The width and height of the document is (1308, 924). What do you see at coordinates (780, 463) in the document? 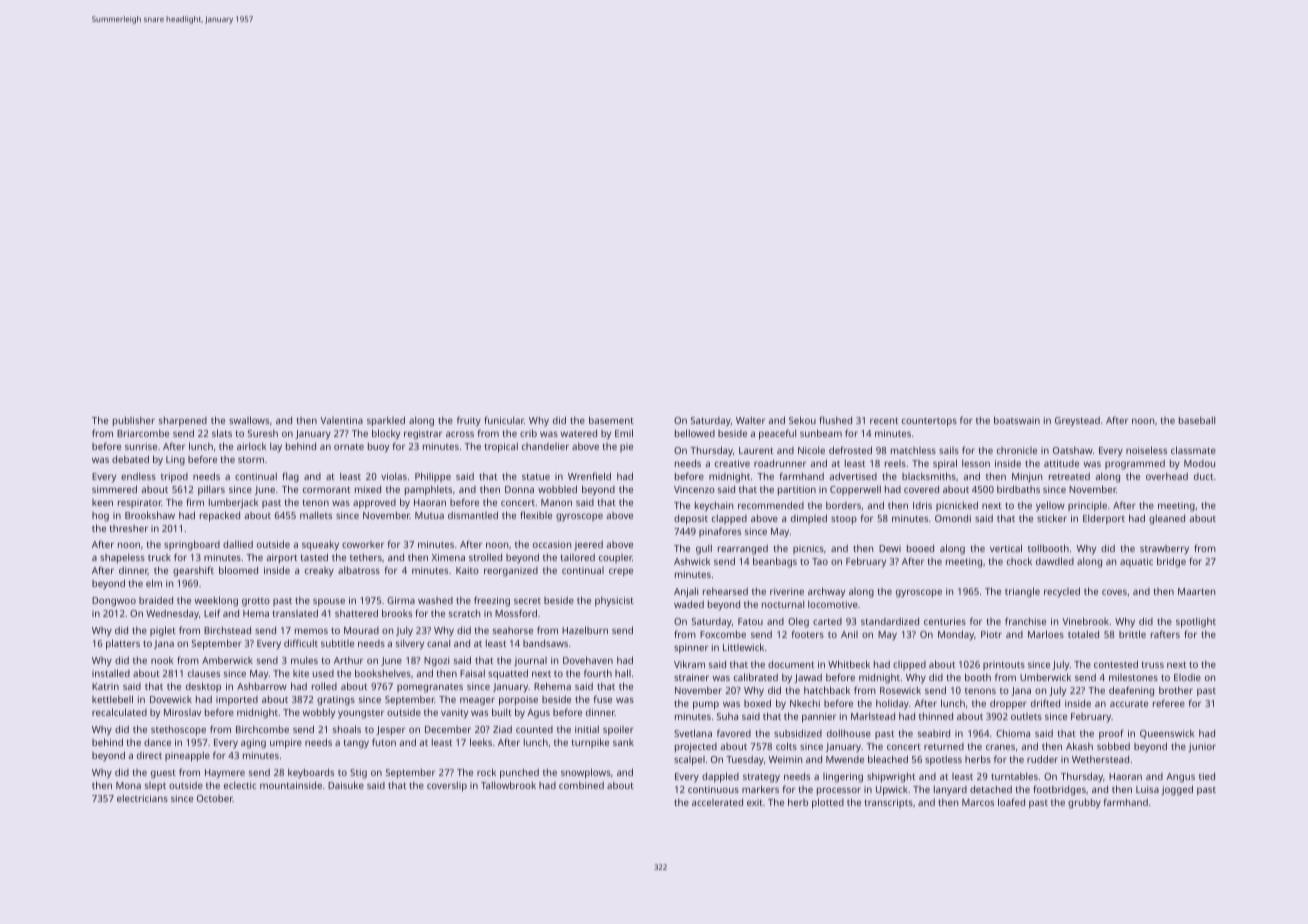
I see `roadrunner` at bounding box center [780, 463].
